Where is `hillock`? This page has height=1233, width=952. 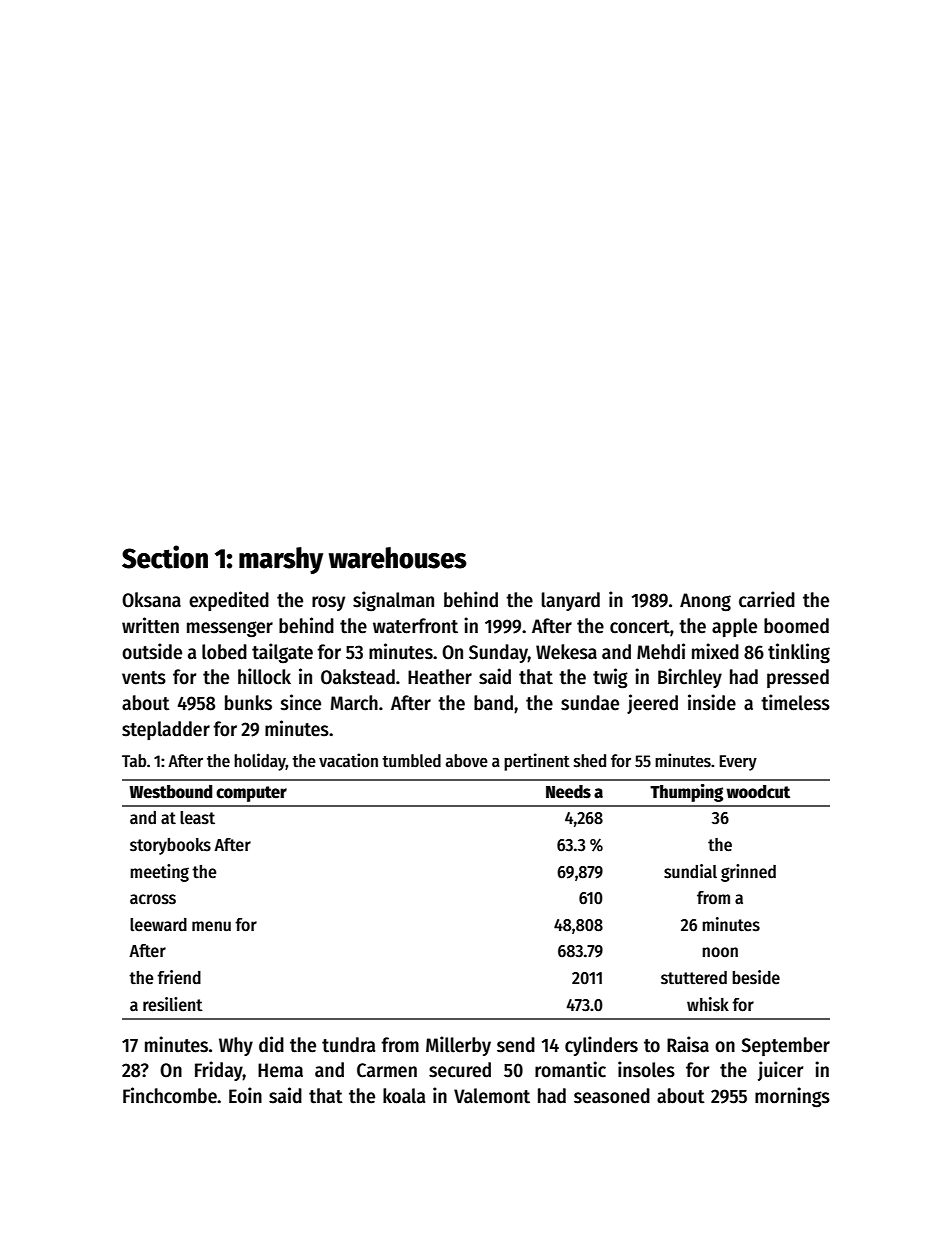 hillock is located at coordinates (264, 676).
